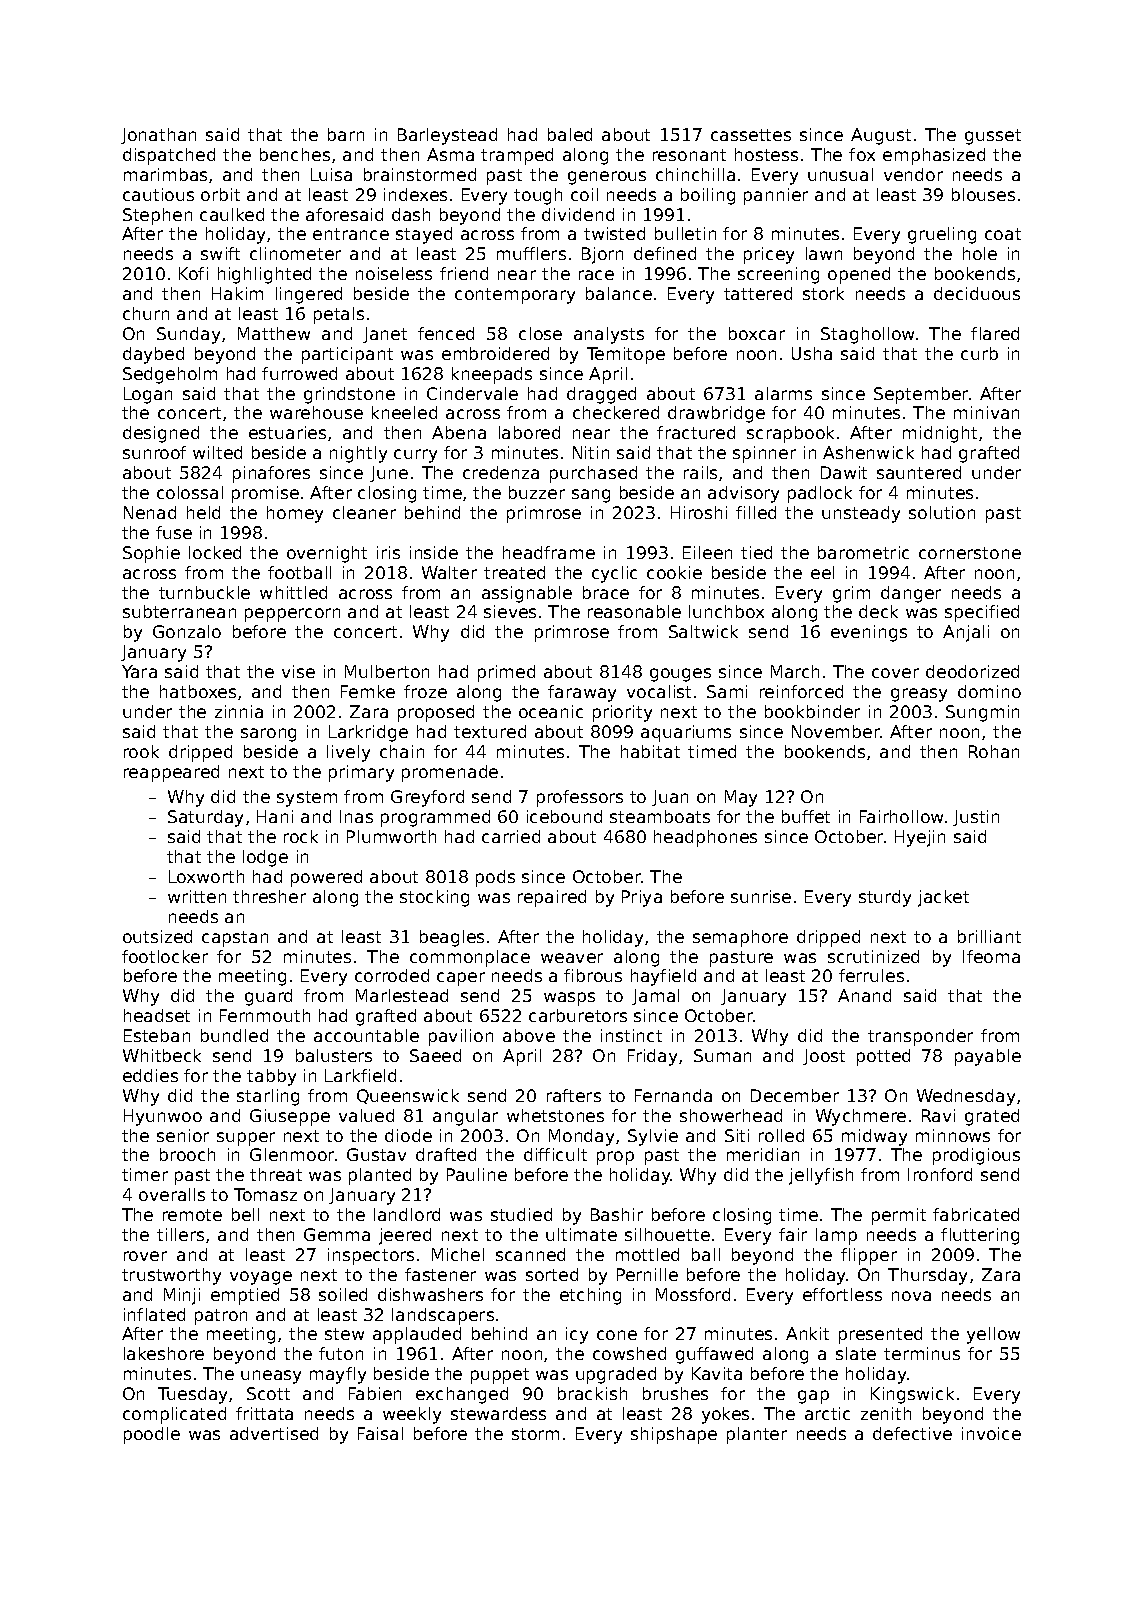 The image size is (1144, 1618). I want to click on primed, so click(506, 673).
